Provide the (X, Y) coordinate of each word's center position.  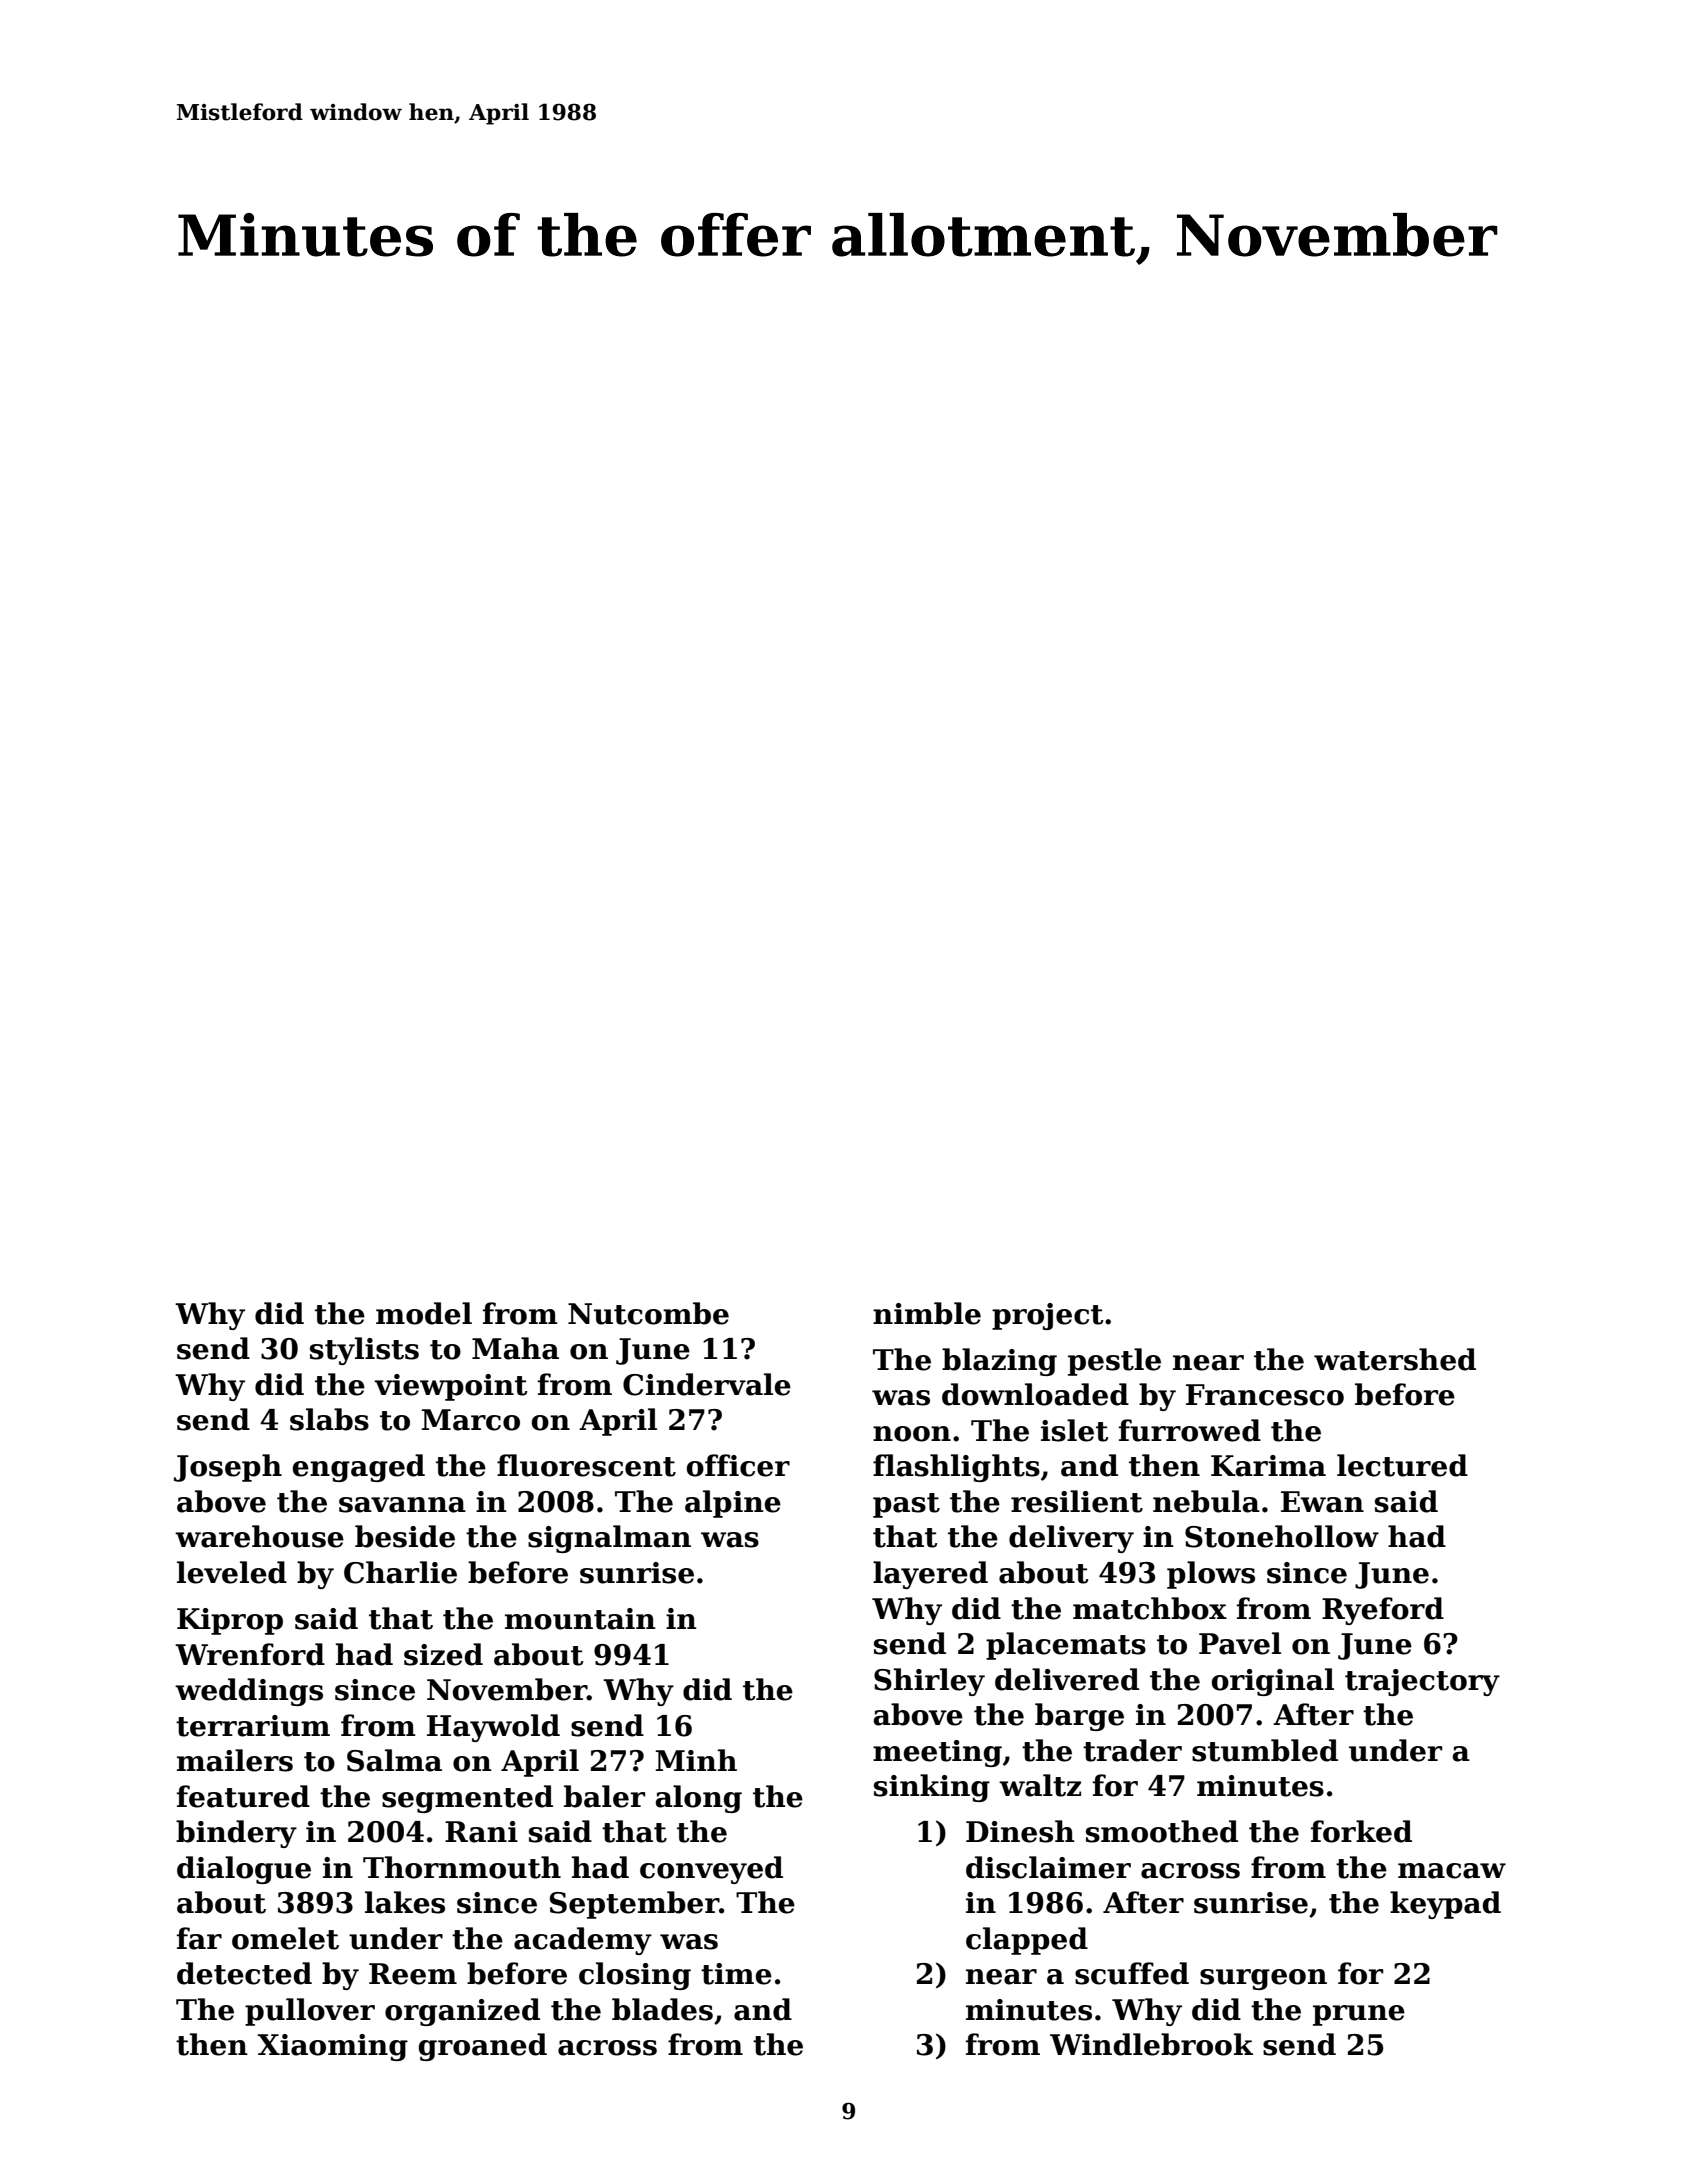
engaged (358, 1468)
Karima (1268, 1466)
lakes (405, 1902)
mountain (580, 1619)
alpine (733, 1504)
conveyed (711, 1870)
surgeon (1263, 1979)
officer (738, 1465)
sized (443, 1654)
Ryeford (1383, 1611)
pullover (310, 2012)
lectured (1402, 1465)
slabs (329, 1419)
